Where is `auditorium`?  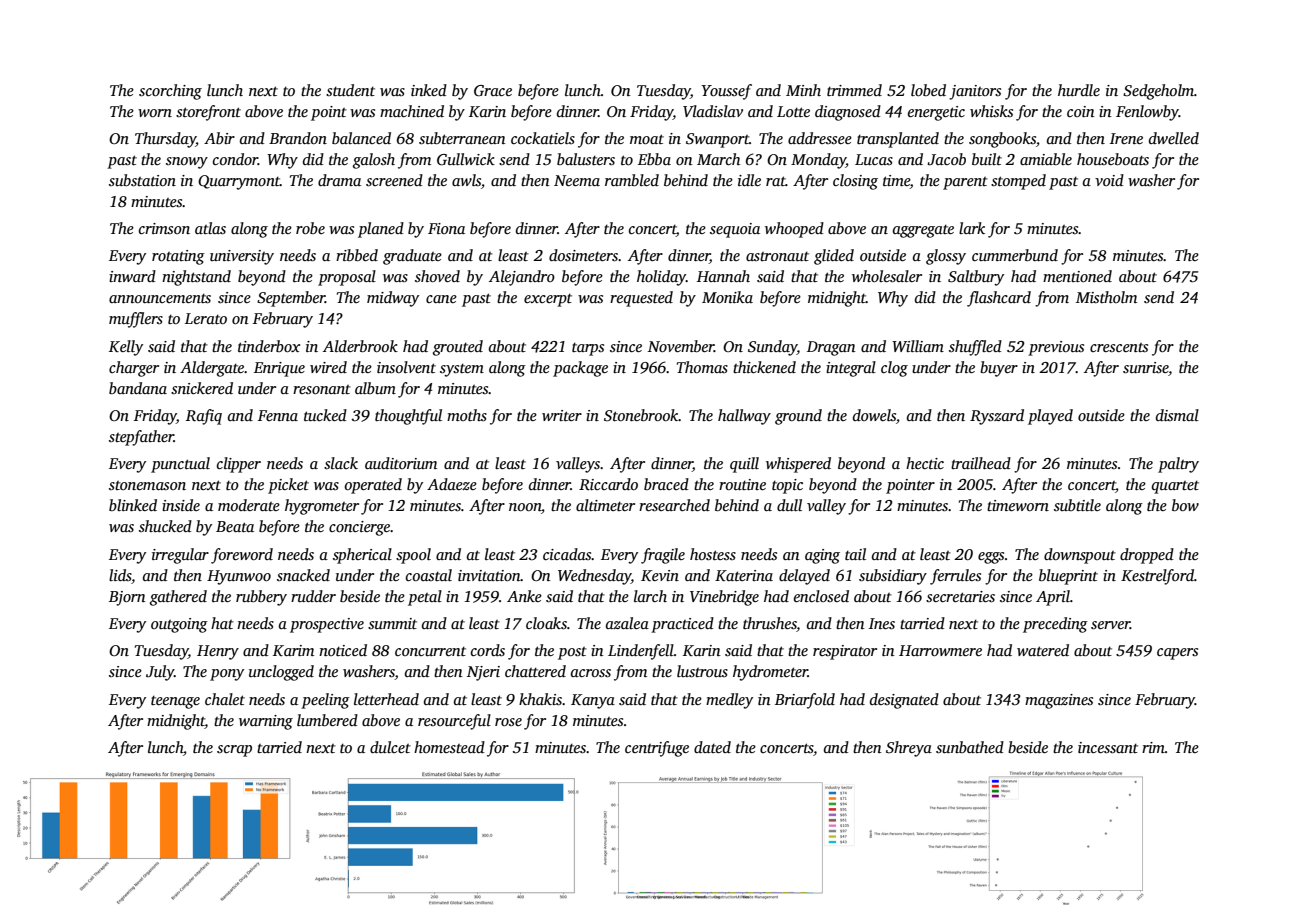
auditorium is located at coordinates (401, 463).
